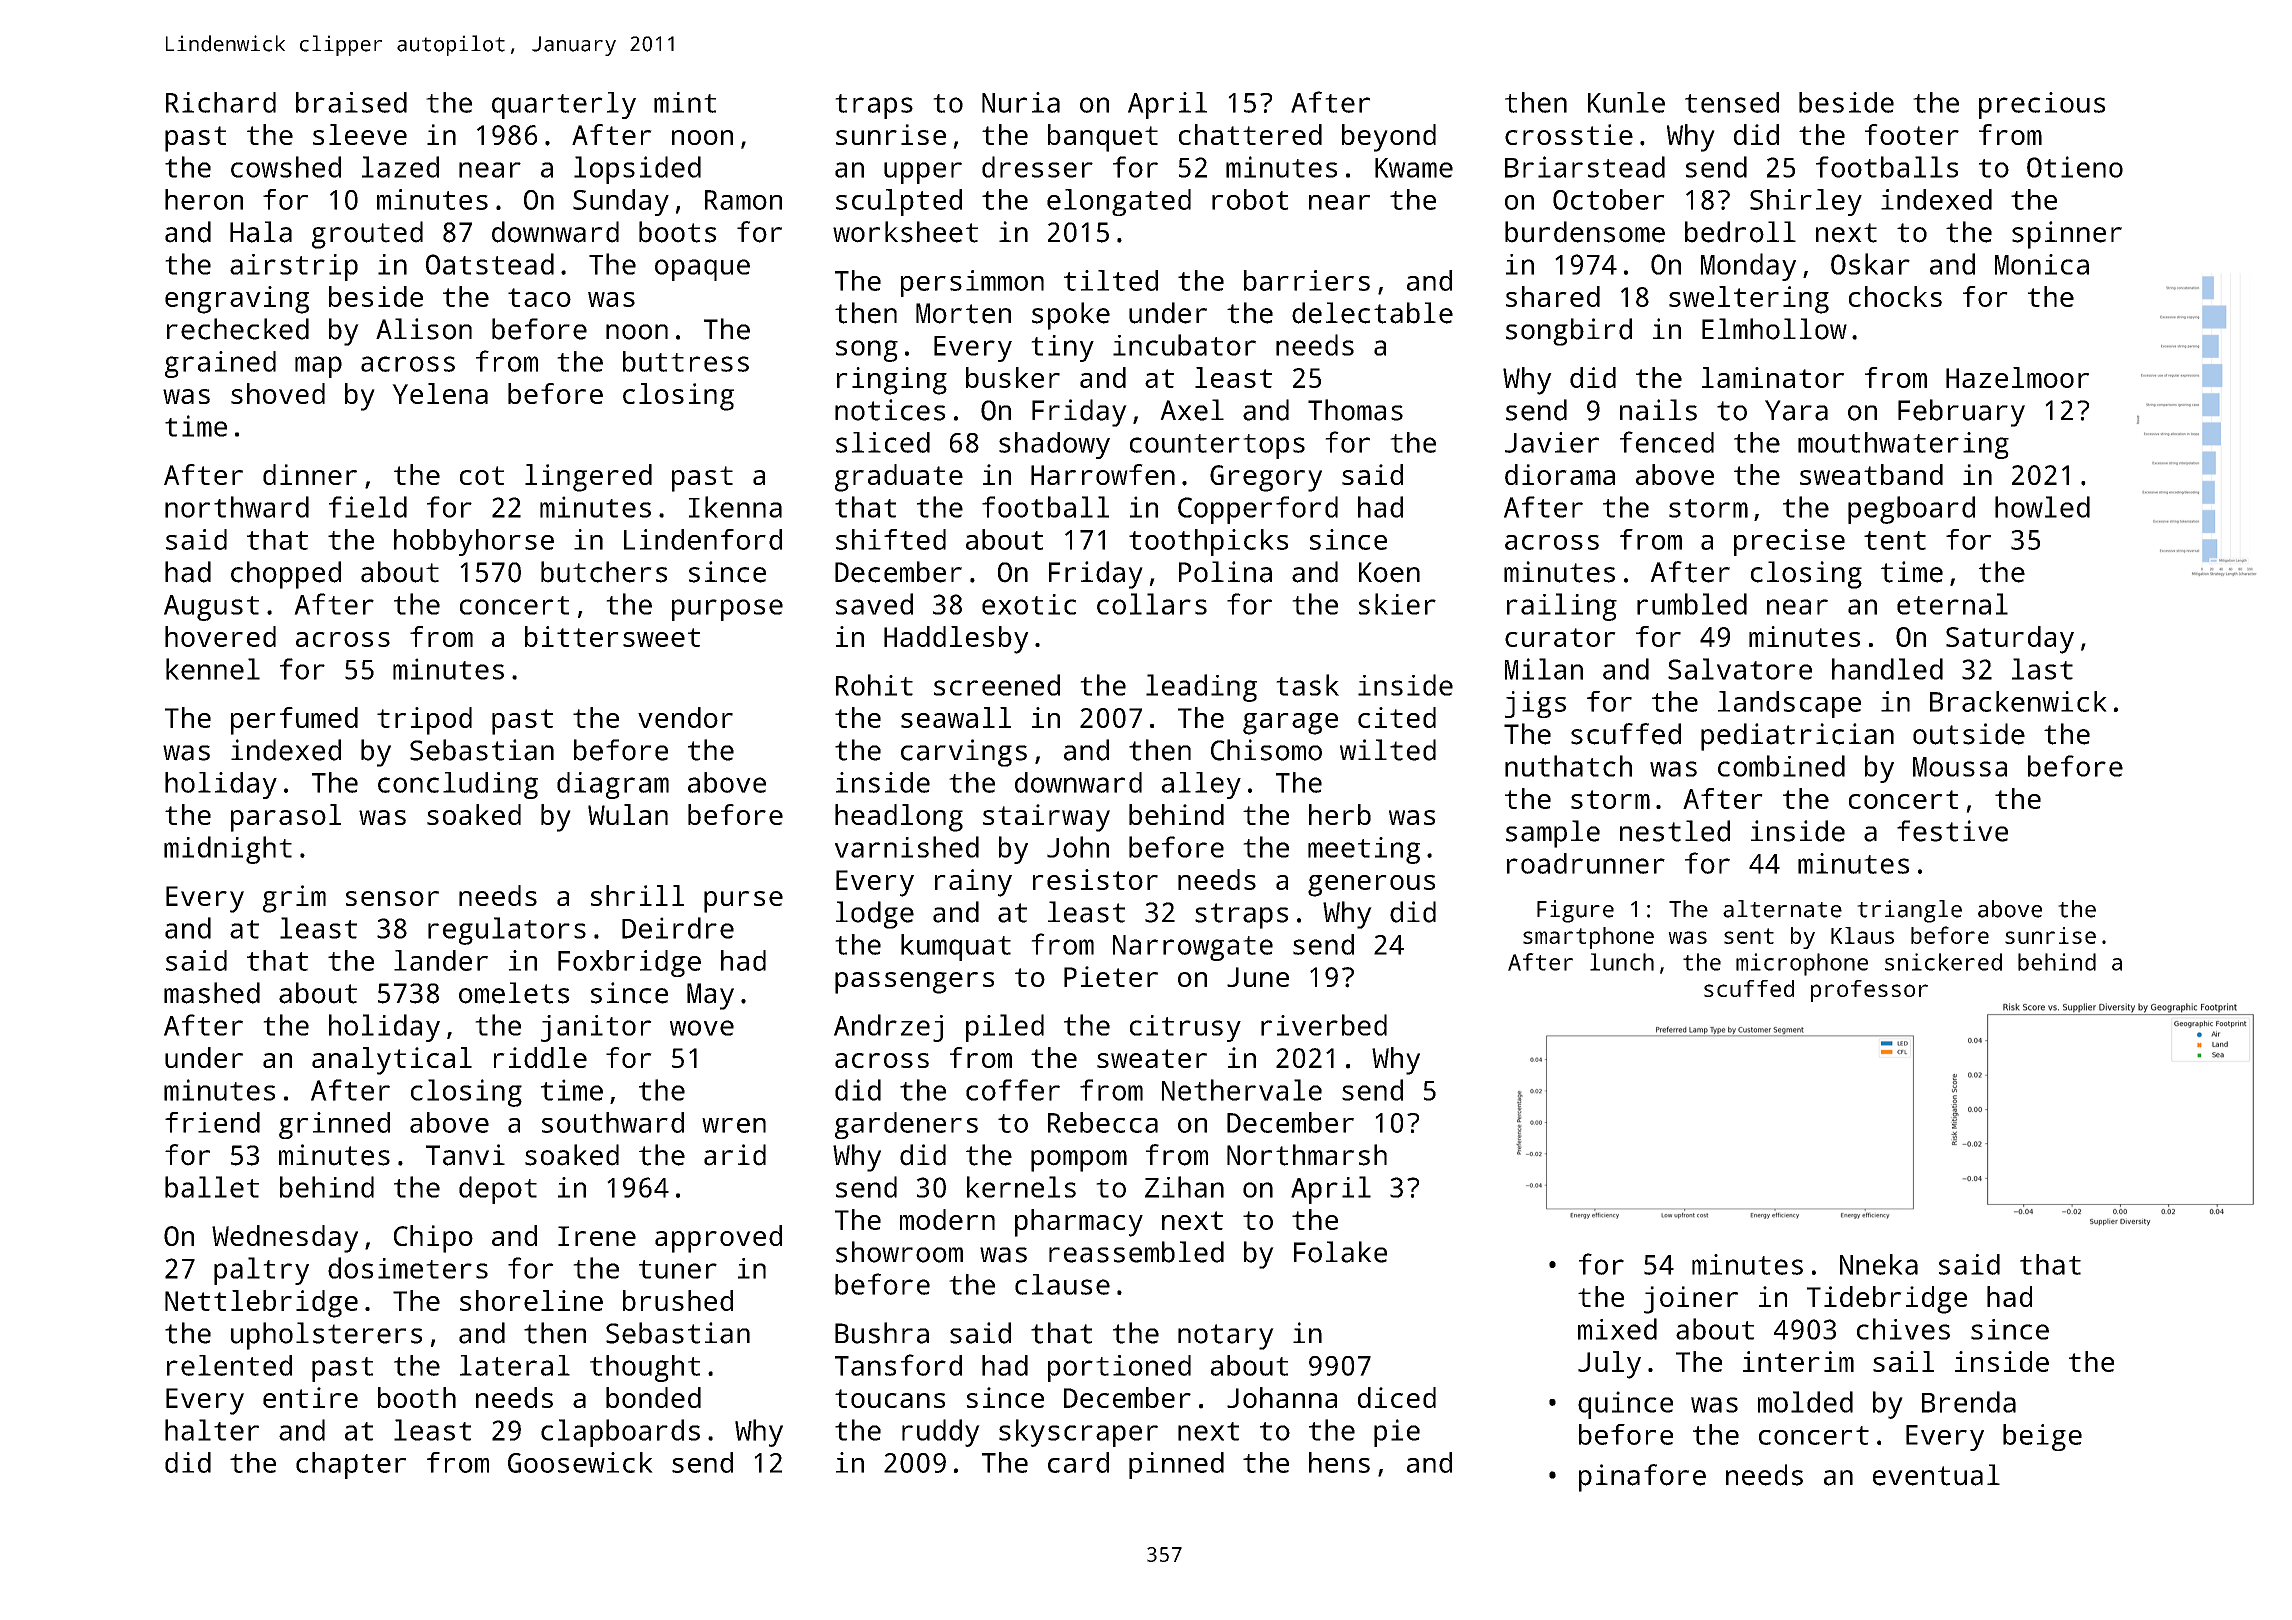 The width and height of the document is (2292, 1620). What do you see at coordinates (1869, 991) in the document?
I see `professor` at bounding box center [1869, 991].
